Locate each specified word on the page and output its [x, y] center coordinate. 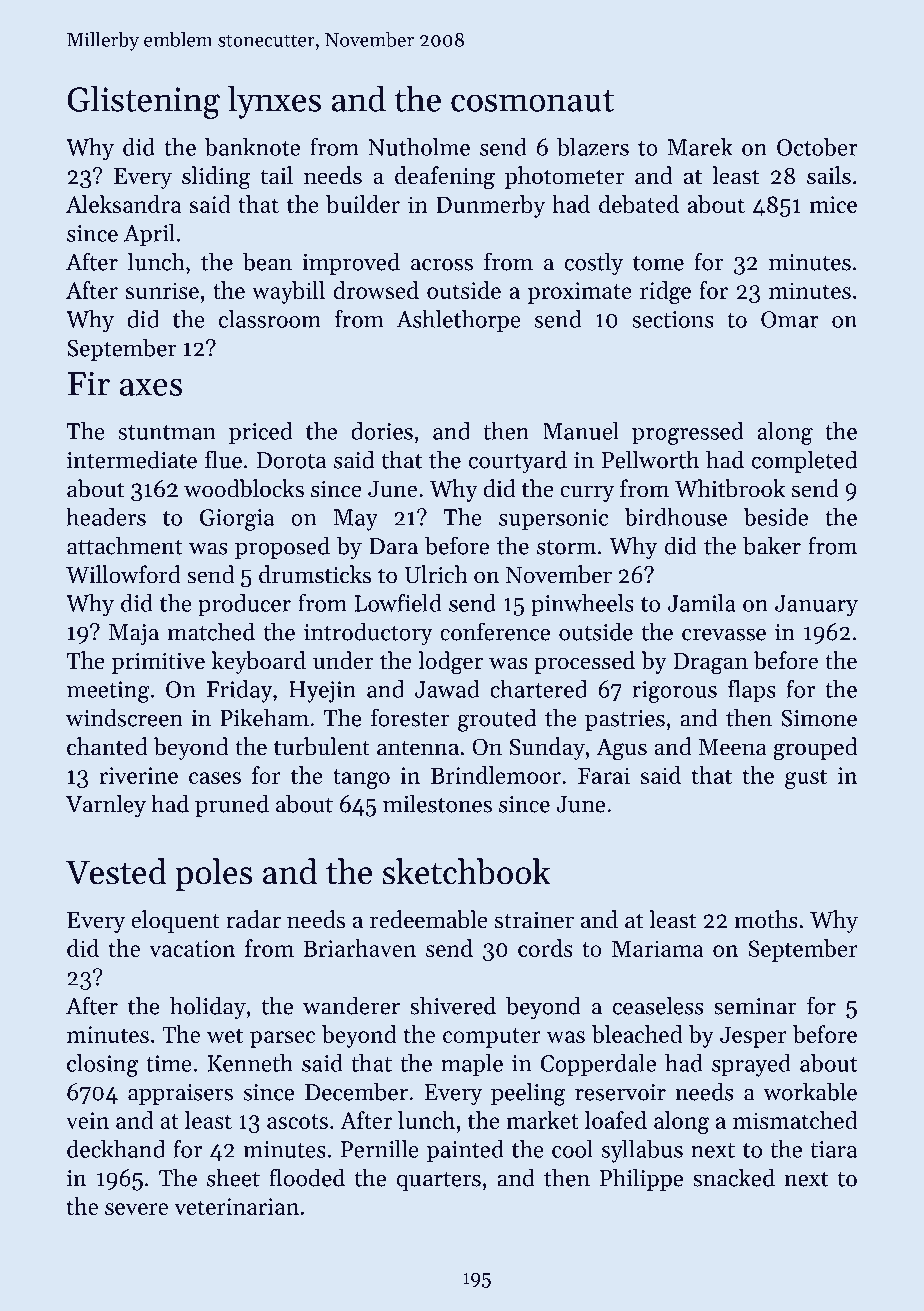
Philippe [641, 1179]
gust [806, 779]
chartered [538, 689]
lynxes [274, 102]
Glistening [143, 102]
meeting [108, 692]
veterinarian [236, 1206]
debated [639, 204]
